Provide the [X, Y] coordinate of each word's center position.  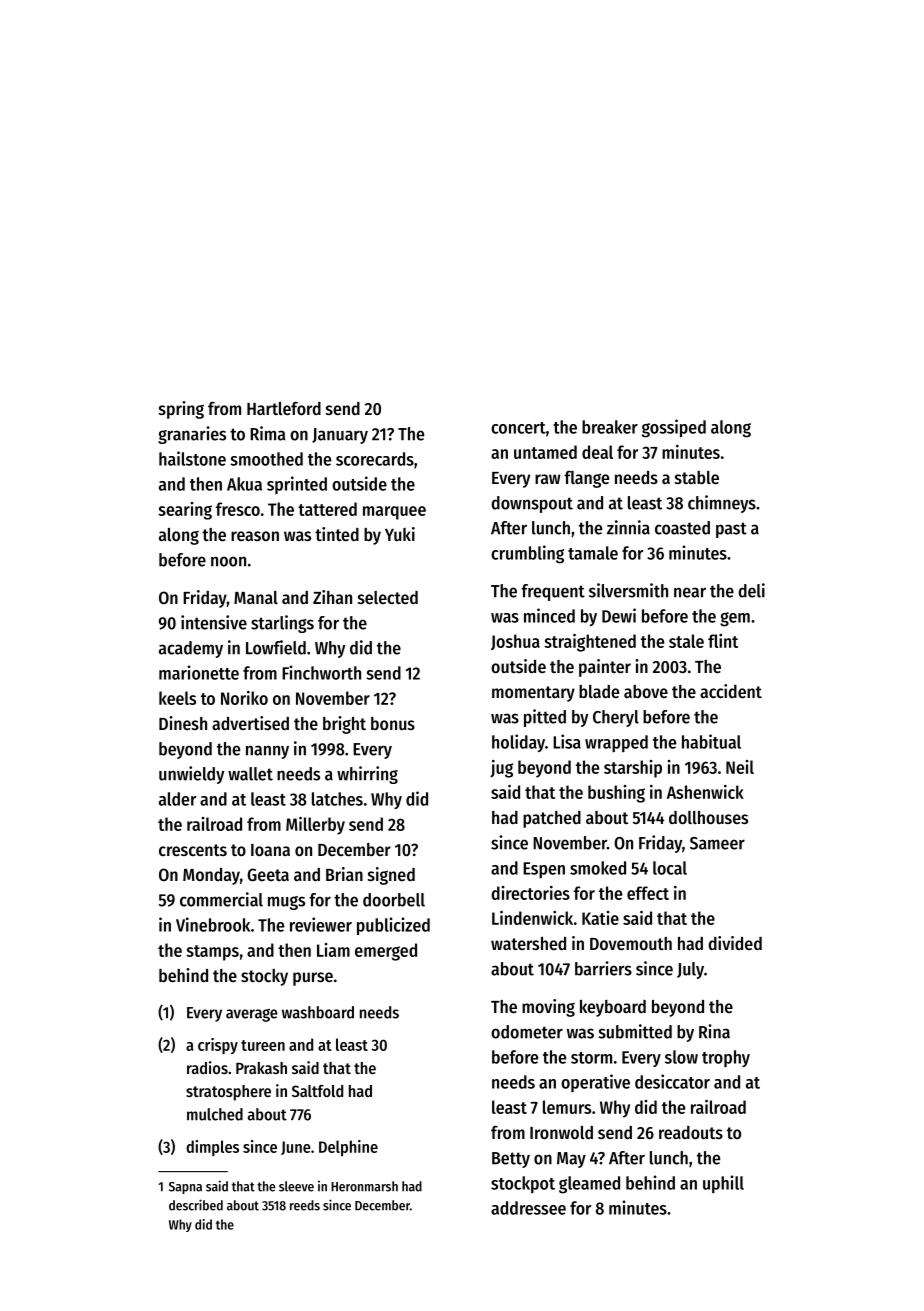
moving [548, 1008]
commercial [221, 899]
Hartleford [284, 408]
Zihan [332, 597]
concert [518, 428]
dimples [212, 1148]
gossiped [674, 428]
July [690, 970]
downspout [532, 504]
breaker [610, 427]
